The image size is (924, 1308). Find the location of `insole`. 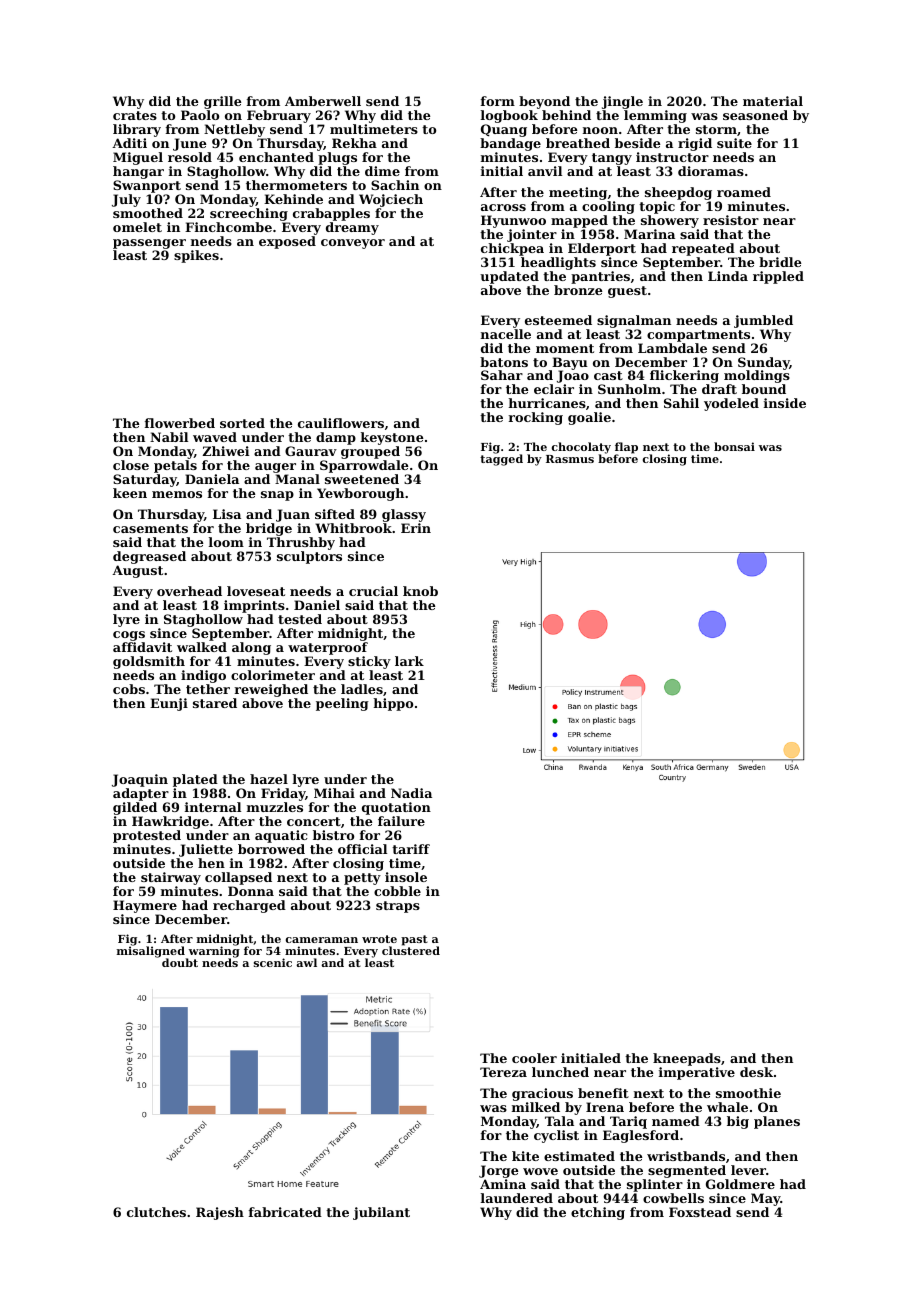

insole is located at coordinates (406, 877).
